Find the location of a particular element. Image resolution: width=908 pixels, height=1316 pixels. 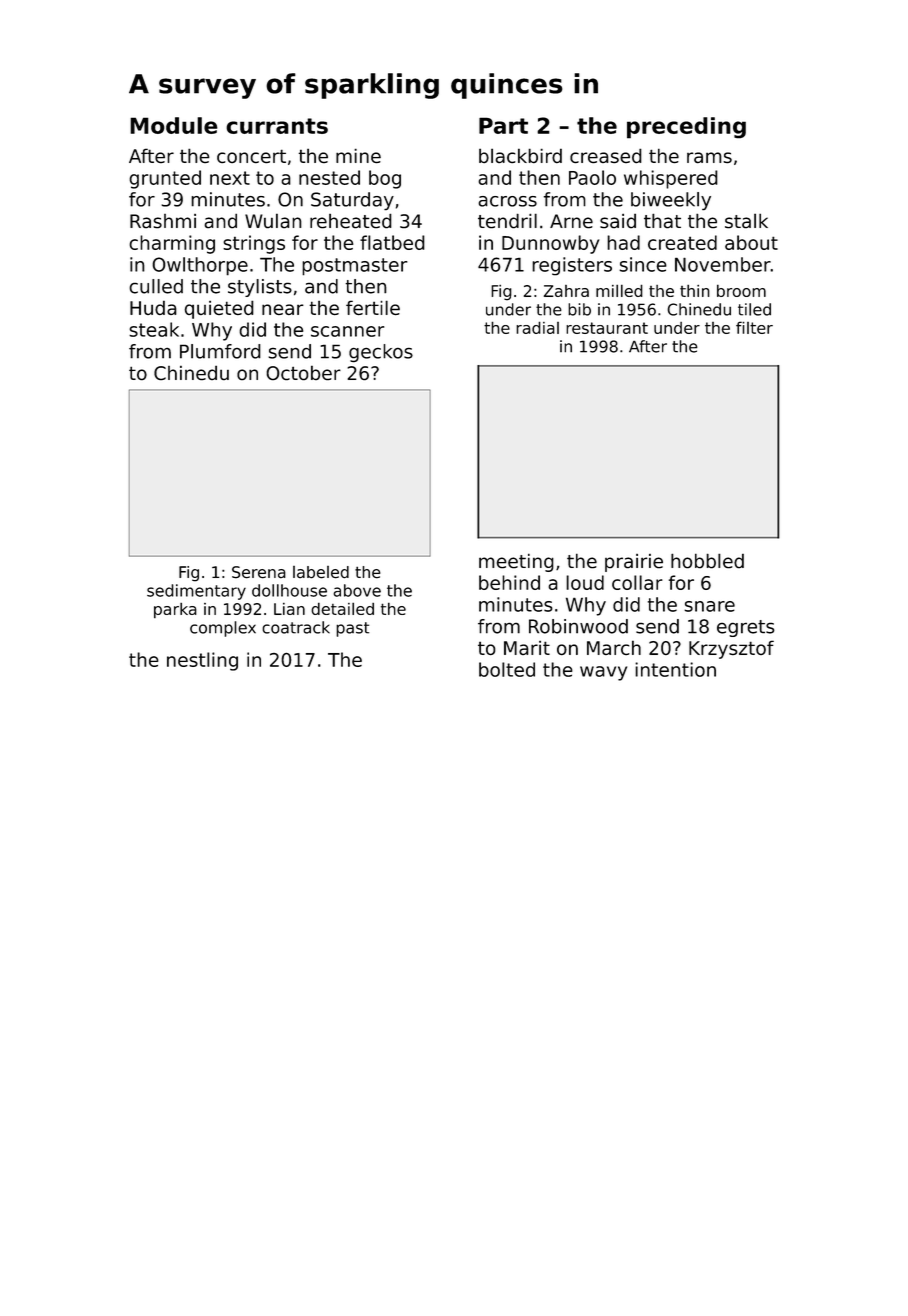

bog is located at coordinates (385, 179).
